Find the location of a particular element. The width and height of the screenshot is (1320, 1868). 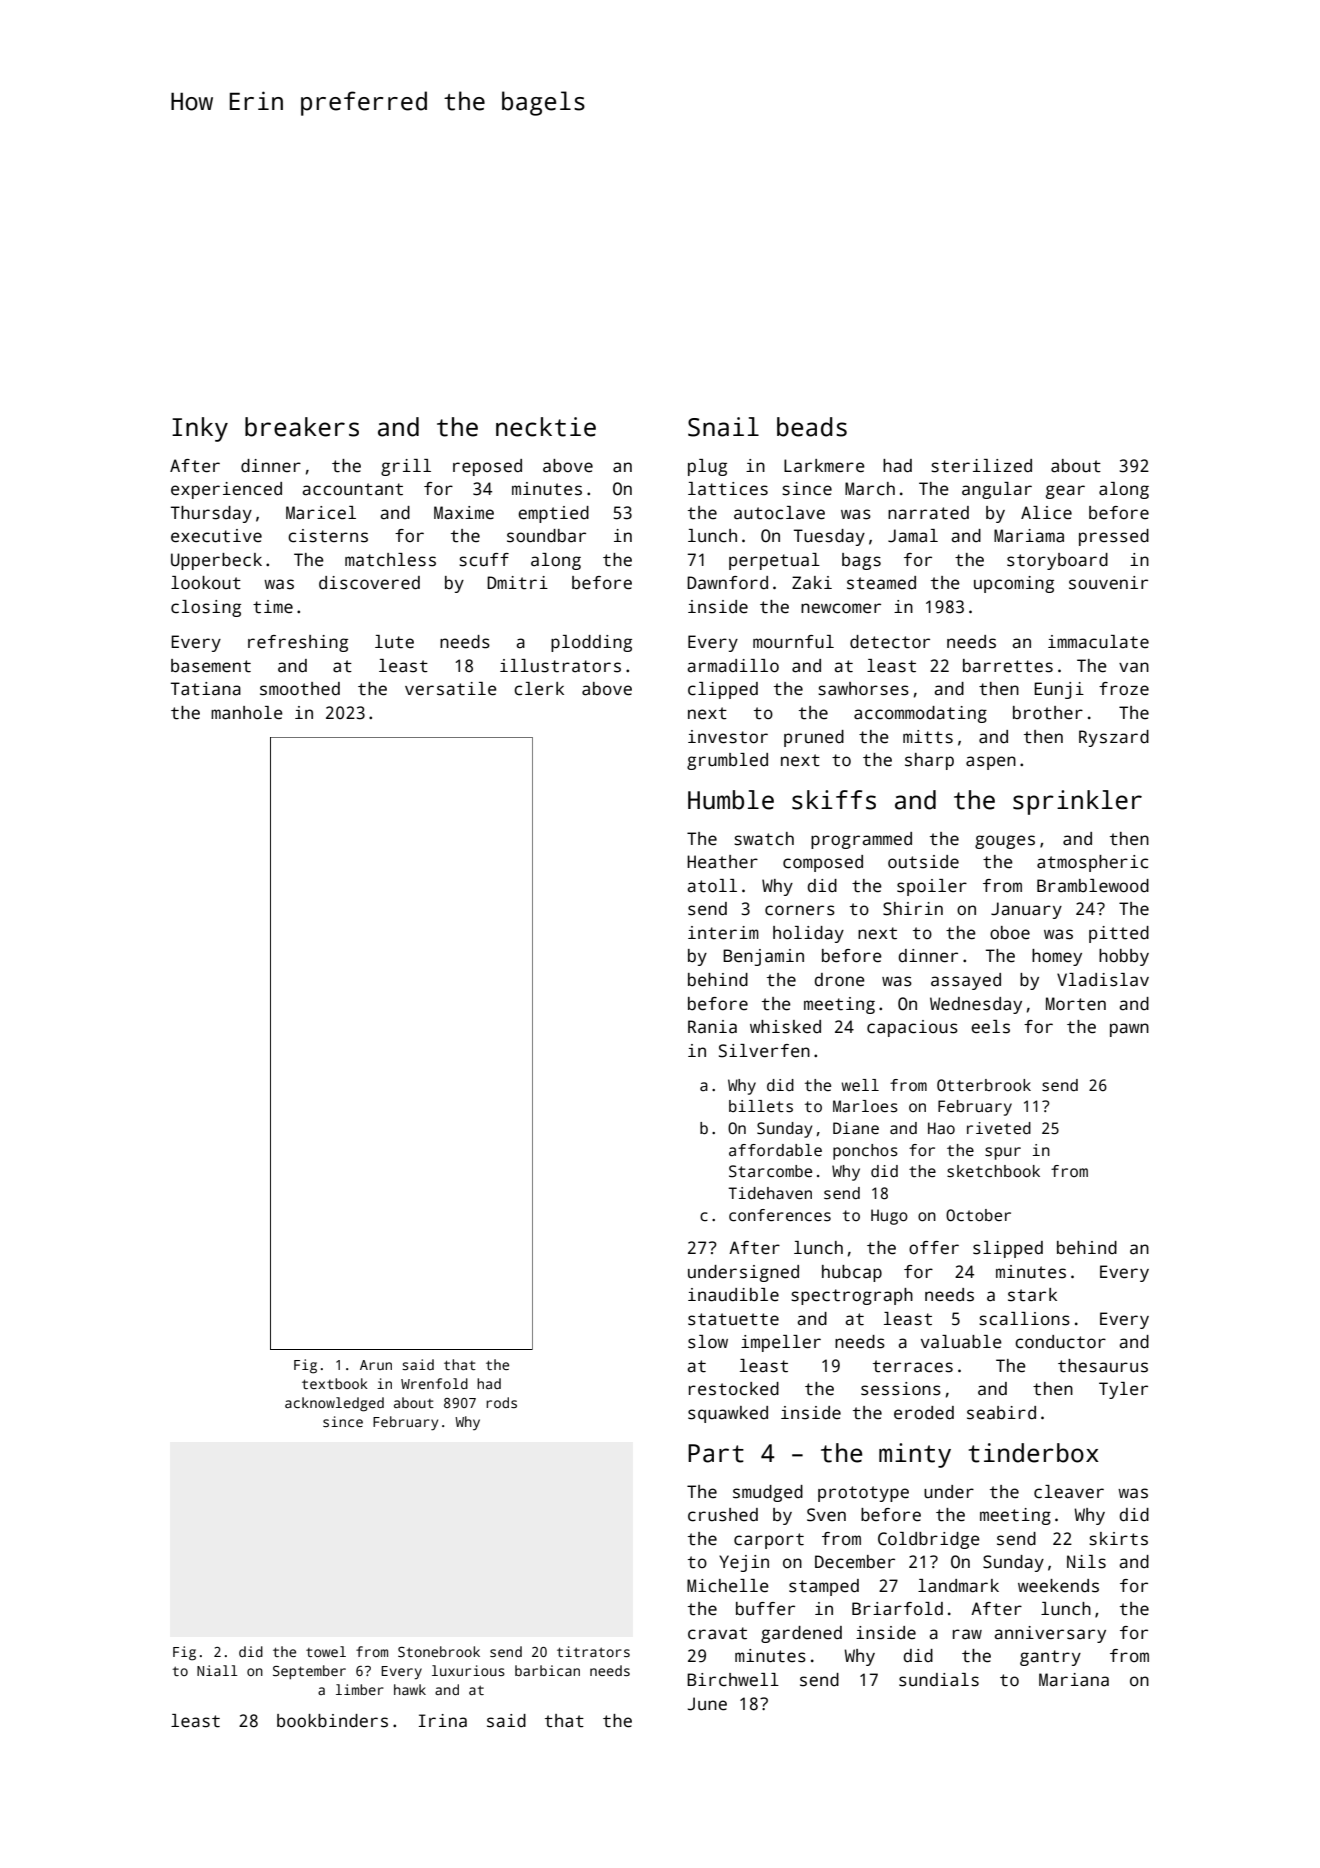

sawhorses is located at coordinates (863, 689).
